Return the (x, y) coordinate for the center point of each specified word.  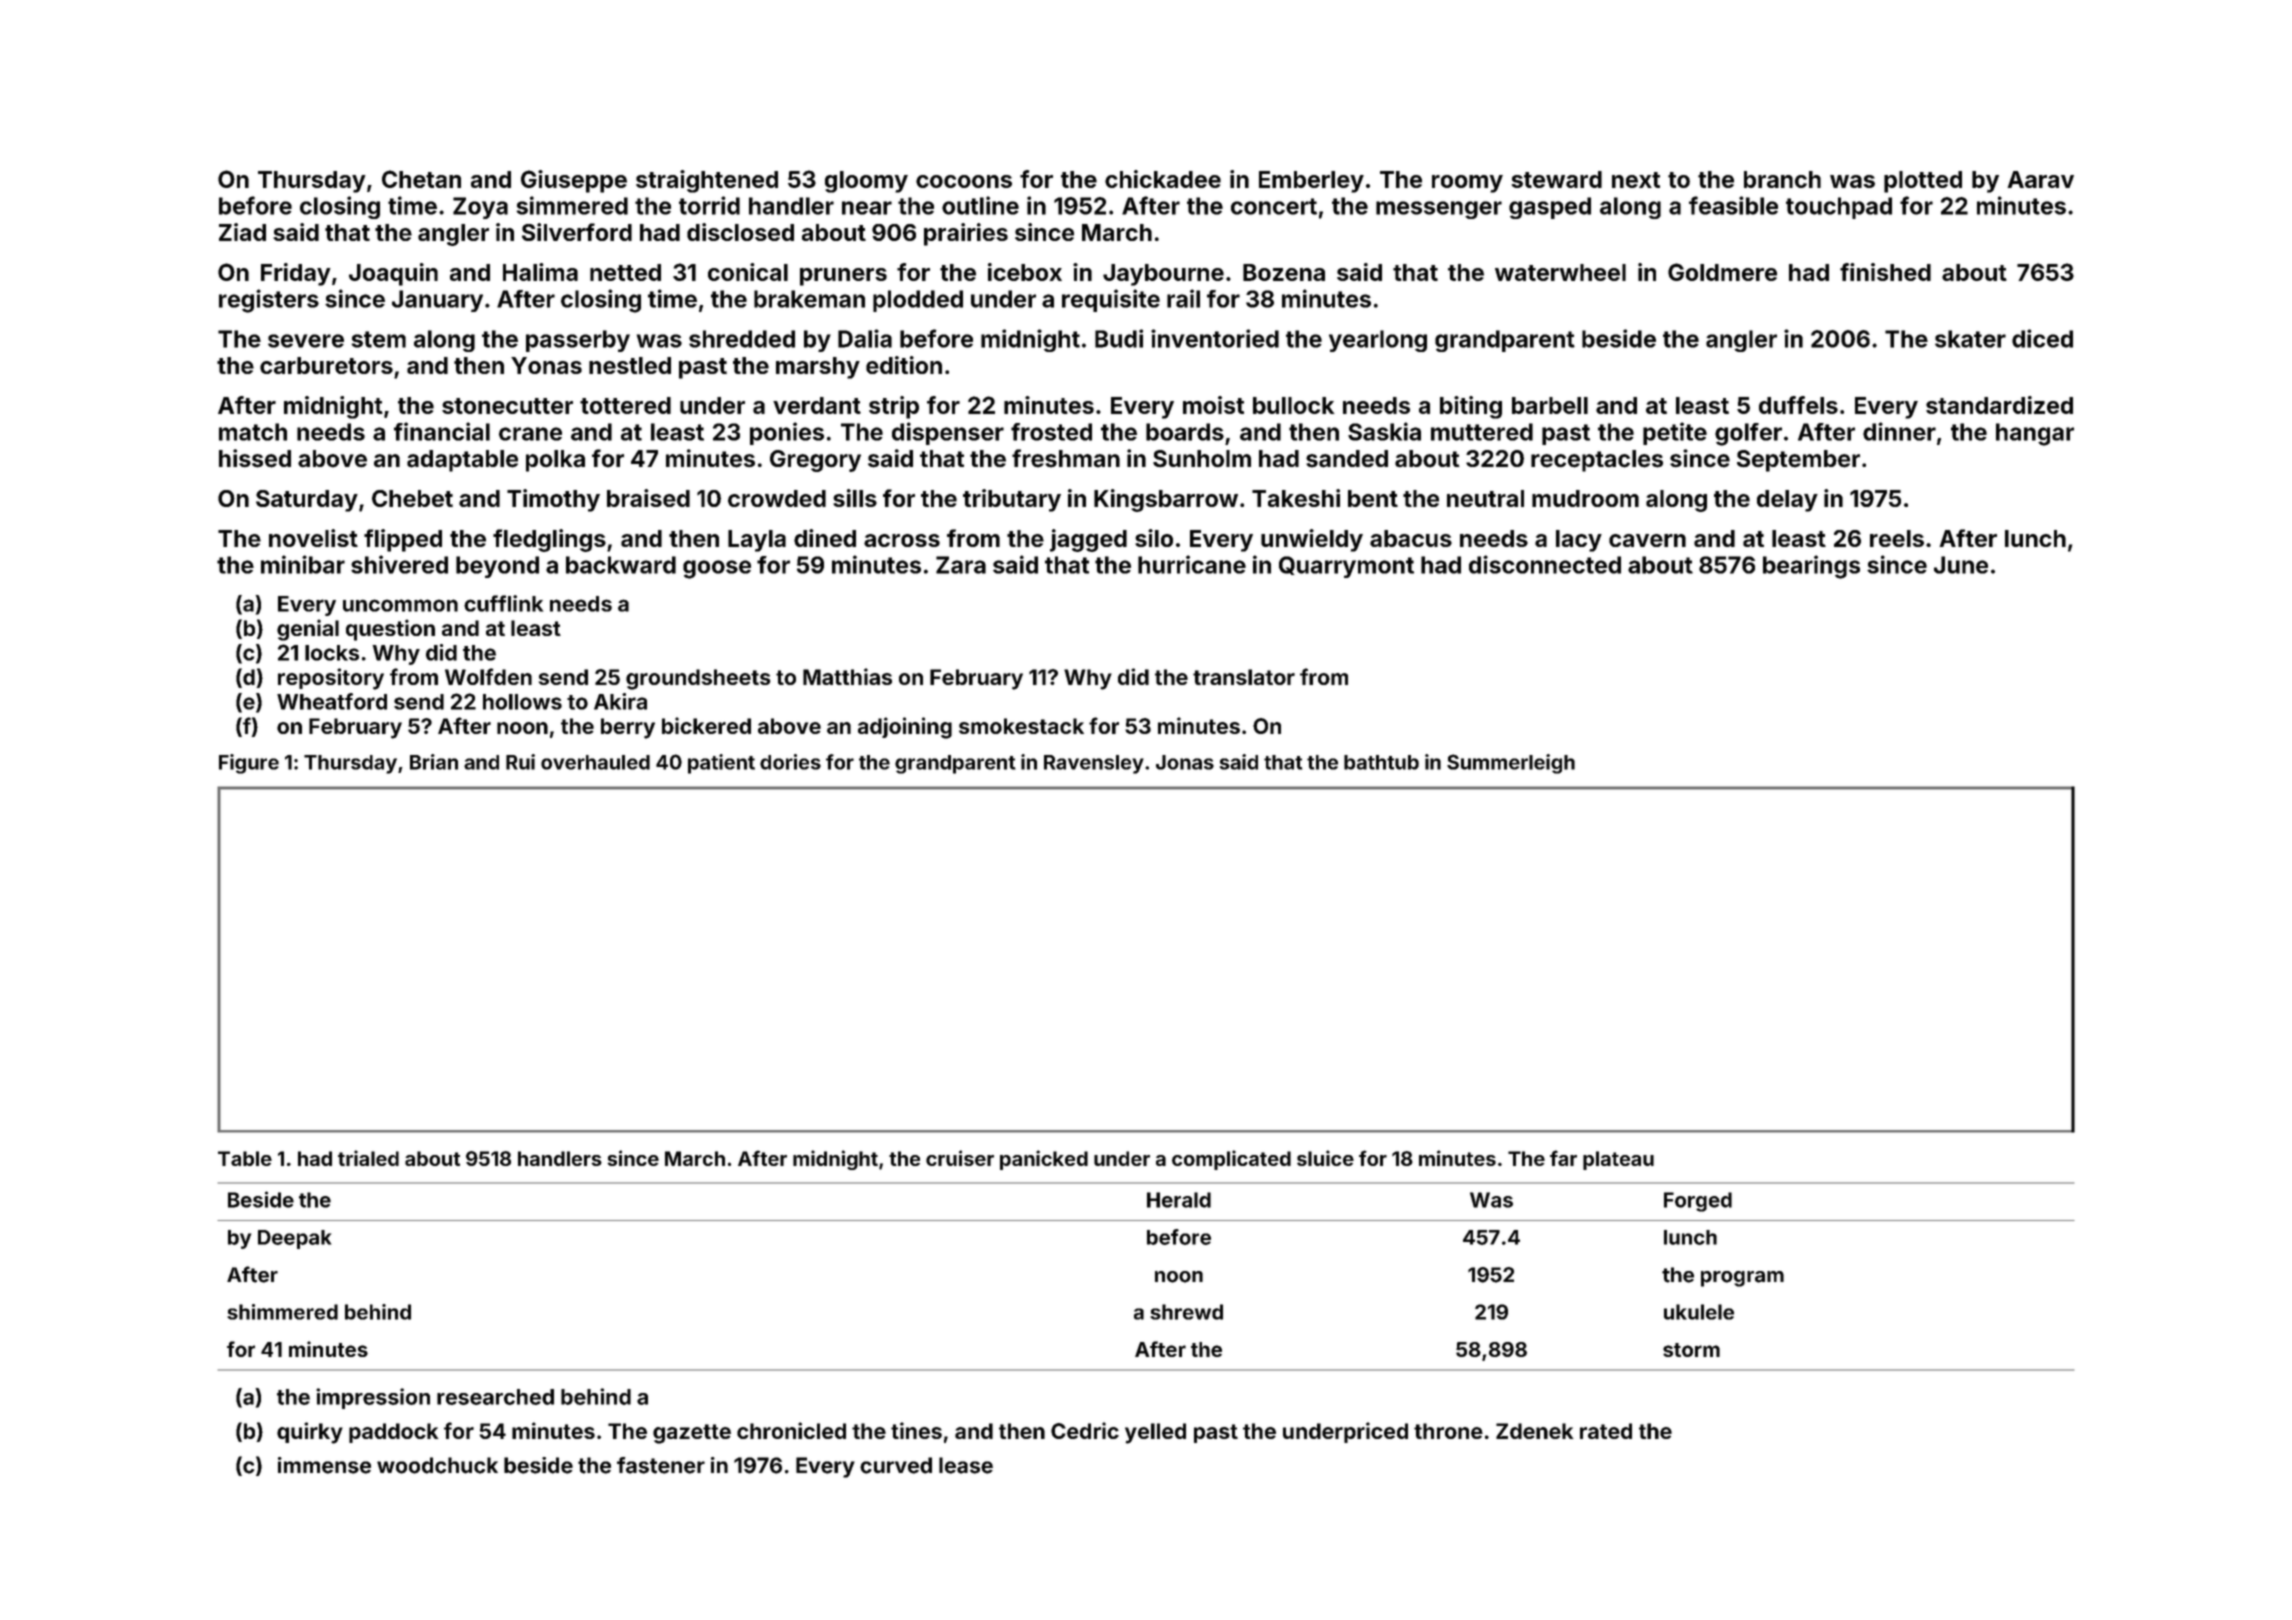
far (1563, 1158)
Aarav (2040, 179)
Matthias (847, 676)
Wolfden (488, 676)
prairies (966, 234)
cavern (1647, 540)
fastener (661, 1465)
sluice (1325, 1158)
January (437, 301)
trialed (368, 1158)
